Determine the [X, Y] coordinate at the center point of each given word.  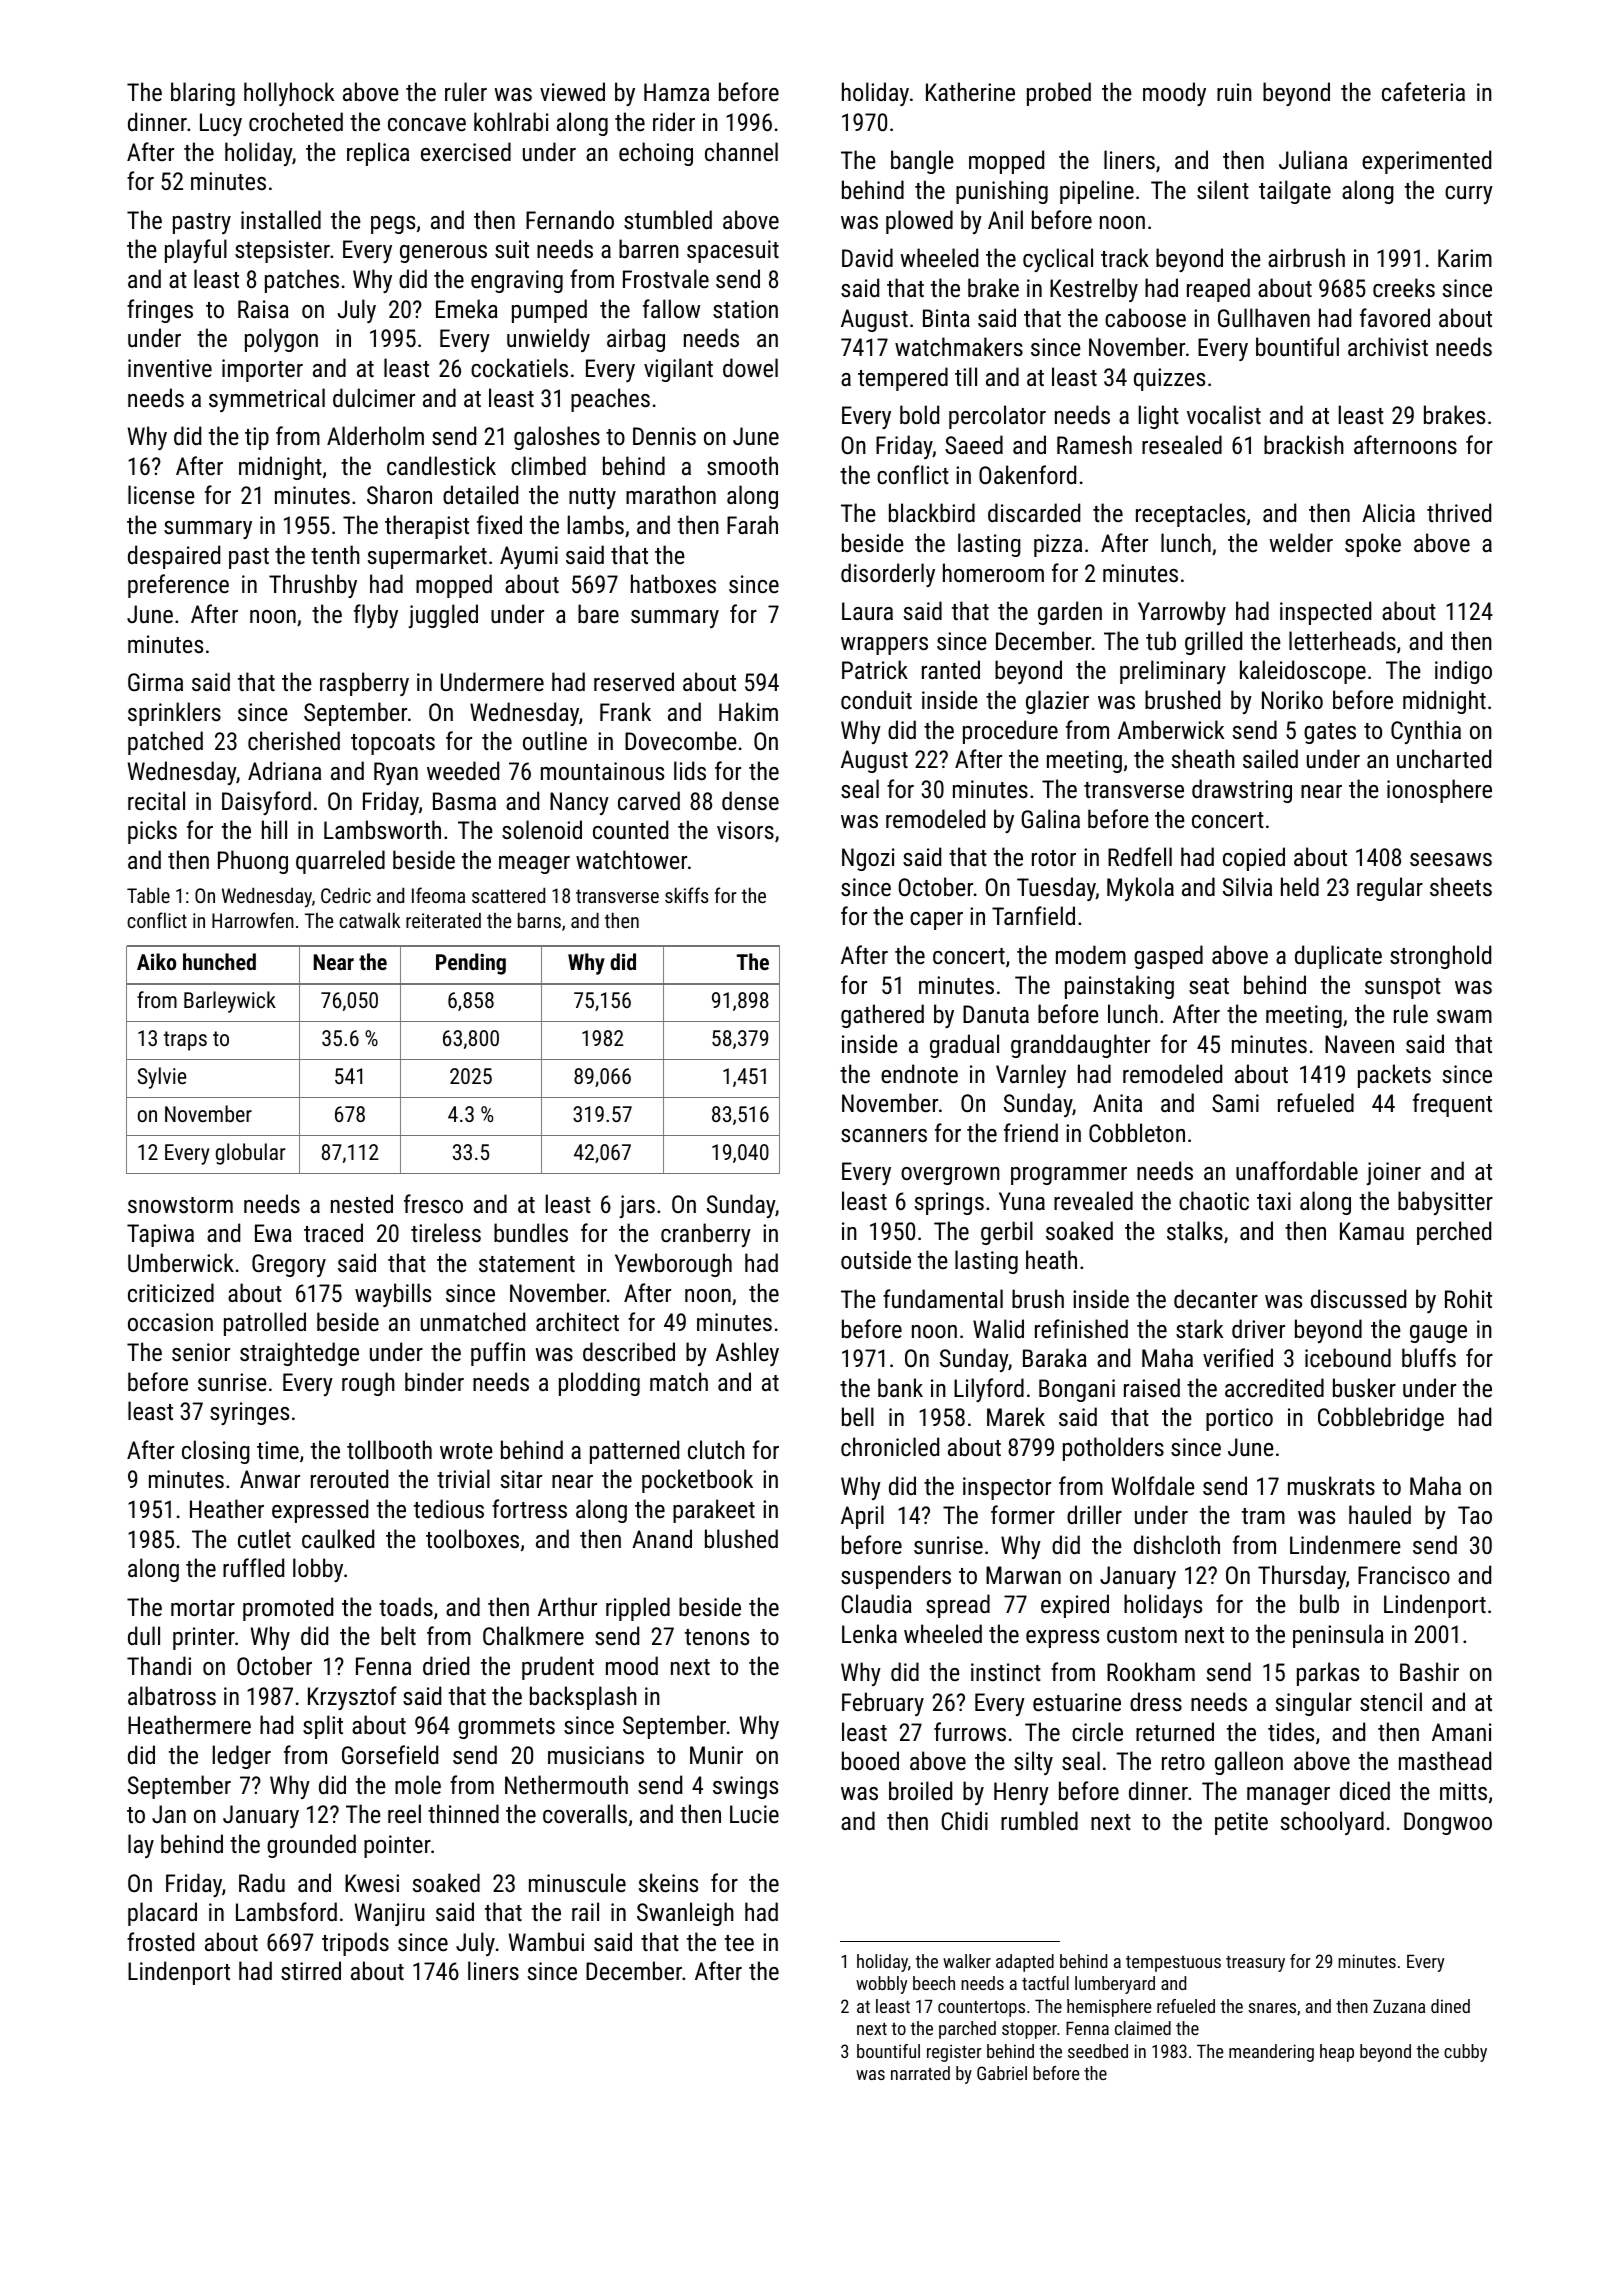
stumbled [668, 219]
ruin [1234, 92]
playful [196, 251]
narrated [920, 2073]
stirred [311, 1970]
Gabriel [1002, 2073]
